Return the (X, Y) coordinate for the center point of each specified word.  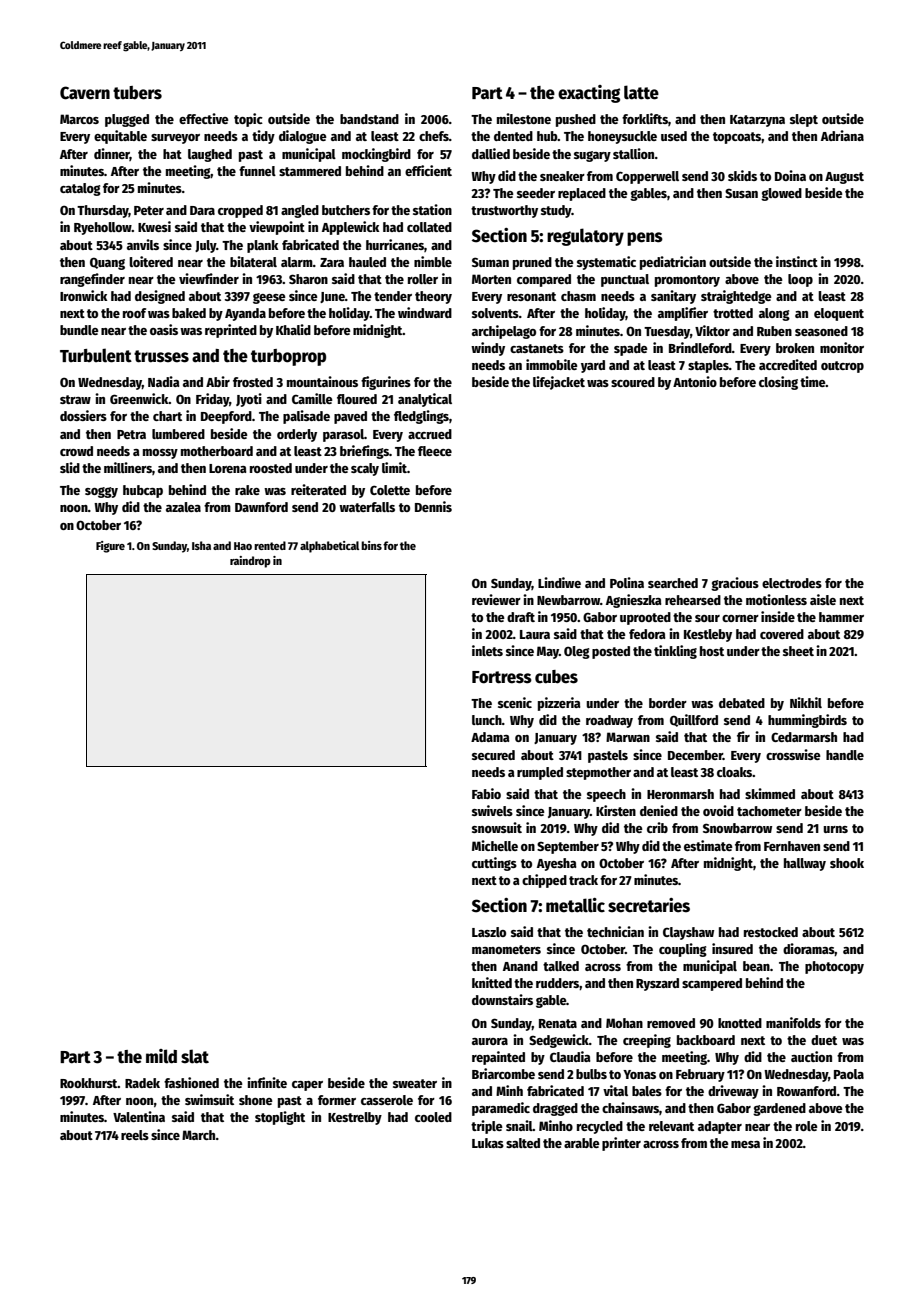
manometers (506, 949)
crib (657, 827)
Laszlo (489, 932)
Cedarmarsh (804, 737)
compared (544, 280)
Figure (110, 547)
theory (433, 297)
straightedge (736, 297)
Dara (202, 210)
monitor (842, 347)
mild (161, 1056)
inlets (487, 650)
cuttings (494, 864)
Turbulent (96, 355)
